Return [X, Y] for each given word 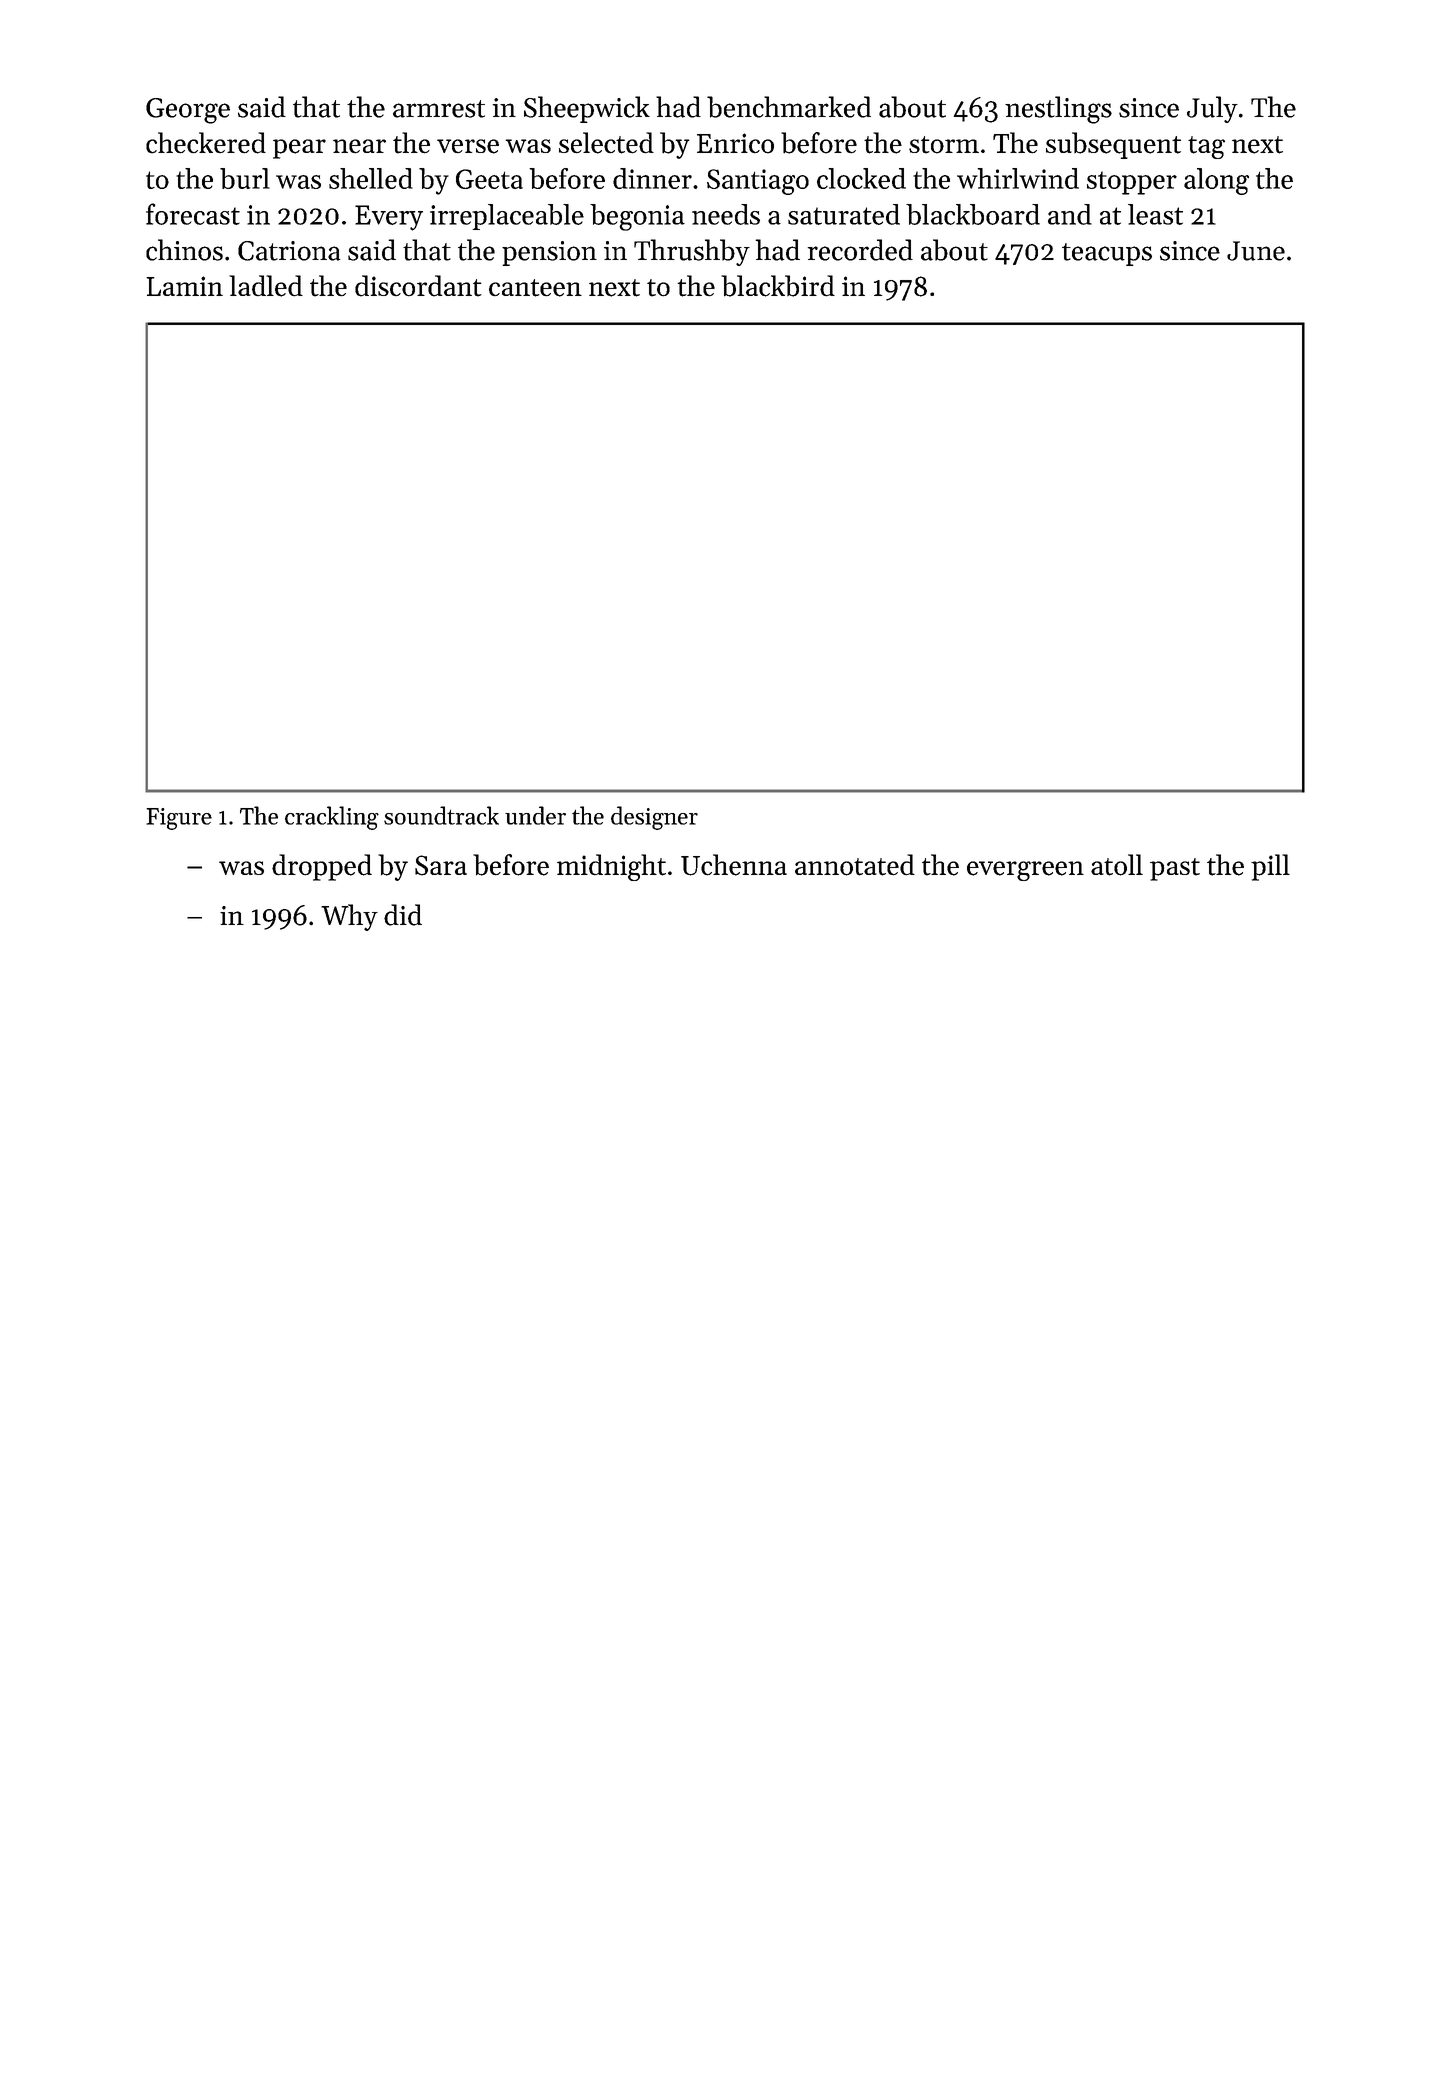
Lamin [184, 286]
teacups [1107, 254]
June [1256, 251]
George [188, 111]
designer [654, 818]
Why [349, 917]
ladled [266, 286]
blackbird [778, 286]
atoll [1117, 865]
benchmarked [789, 107]
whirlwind [1018, 178]
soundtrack [441, 815]
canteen [535, 288]
